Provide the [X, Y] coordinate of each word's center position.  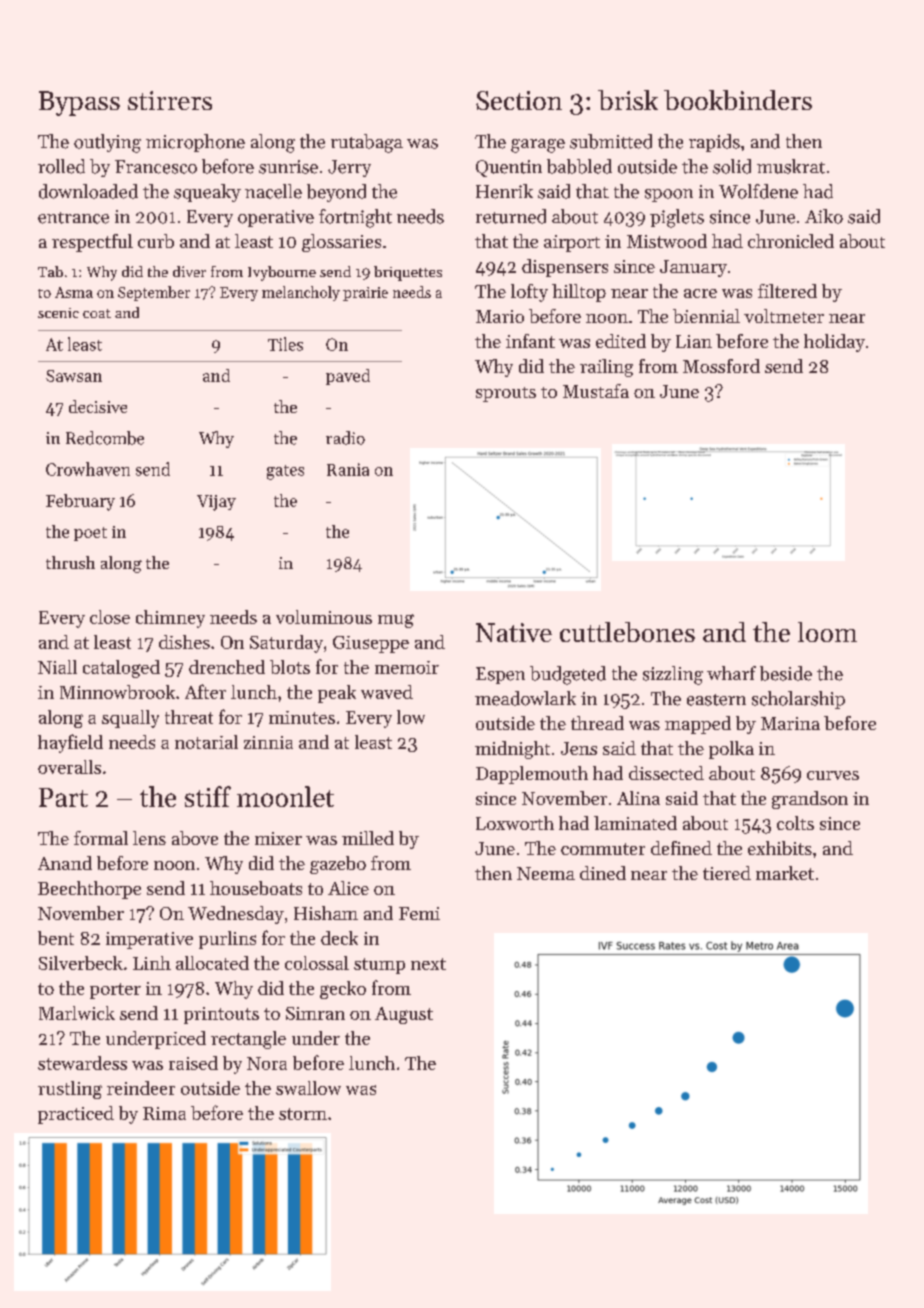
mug [396, 621]
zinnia [268, 742]
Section [519, 100]
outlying [107, 143]
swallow [308, 1088]
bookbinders [738, 100]
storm [303, 1114]
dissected [666, 773]
